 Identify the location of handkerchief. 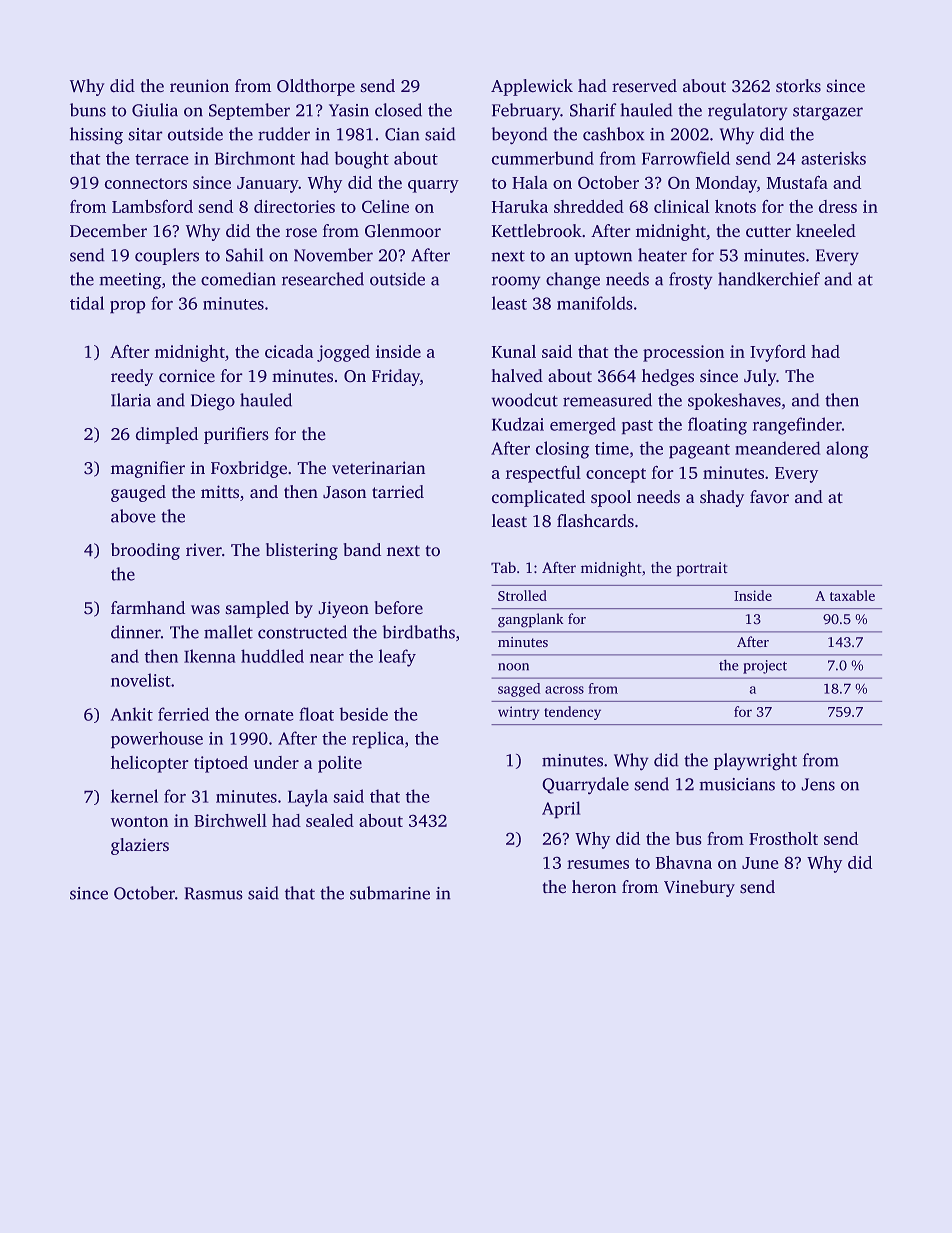
(769, 279).
